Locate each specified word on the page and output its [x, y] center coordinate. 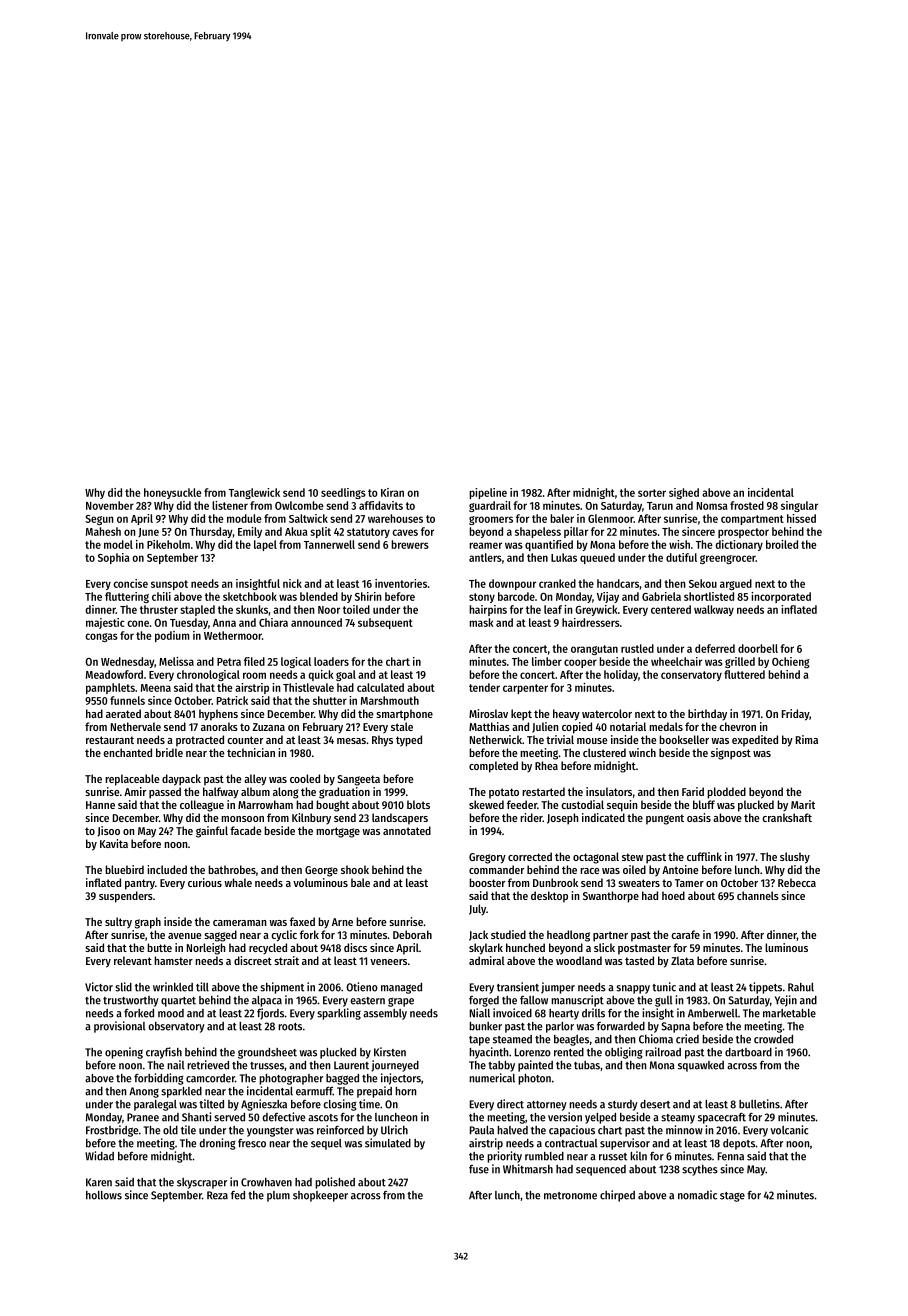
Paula [482, 1130]
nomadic [697, 1195]
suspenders [126, 897]
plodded [726, 793]
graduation [344, 793]
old [170, 1130]
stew [632, 857]
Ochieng [791, 662]
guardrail [490, 506]
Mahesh [103, 531]
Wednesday [127, 662]
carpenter [525, 689]
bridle [169, 752]
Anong [144, 1092]
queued [597, 558]
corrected [530, 856]
